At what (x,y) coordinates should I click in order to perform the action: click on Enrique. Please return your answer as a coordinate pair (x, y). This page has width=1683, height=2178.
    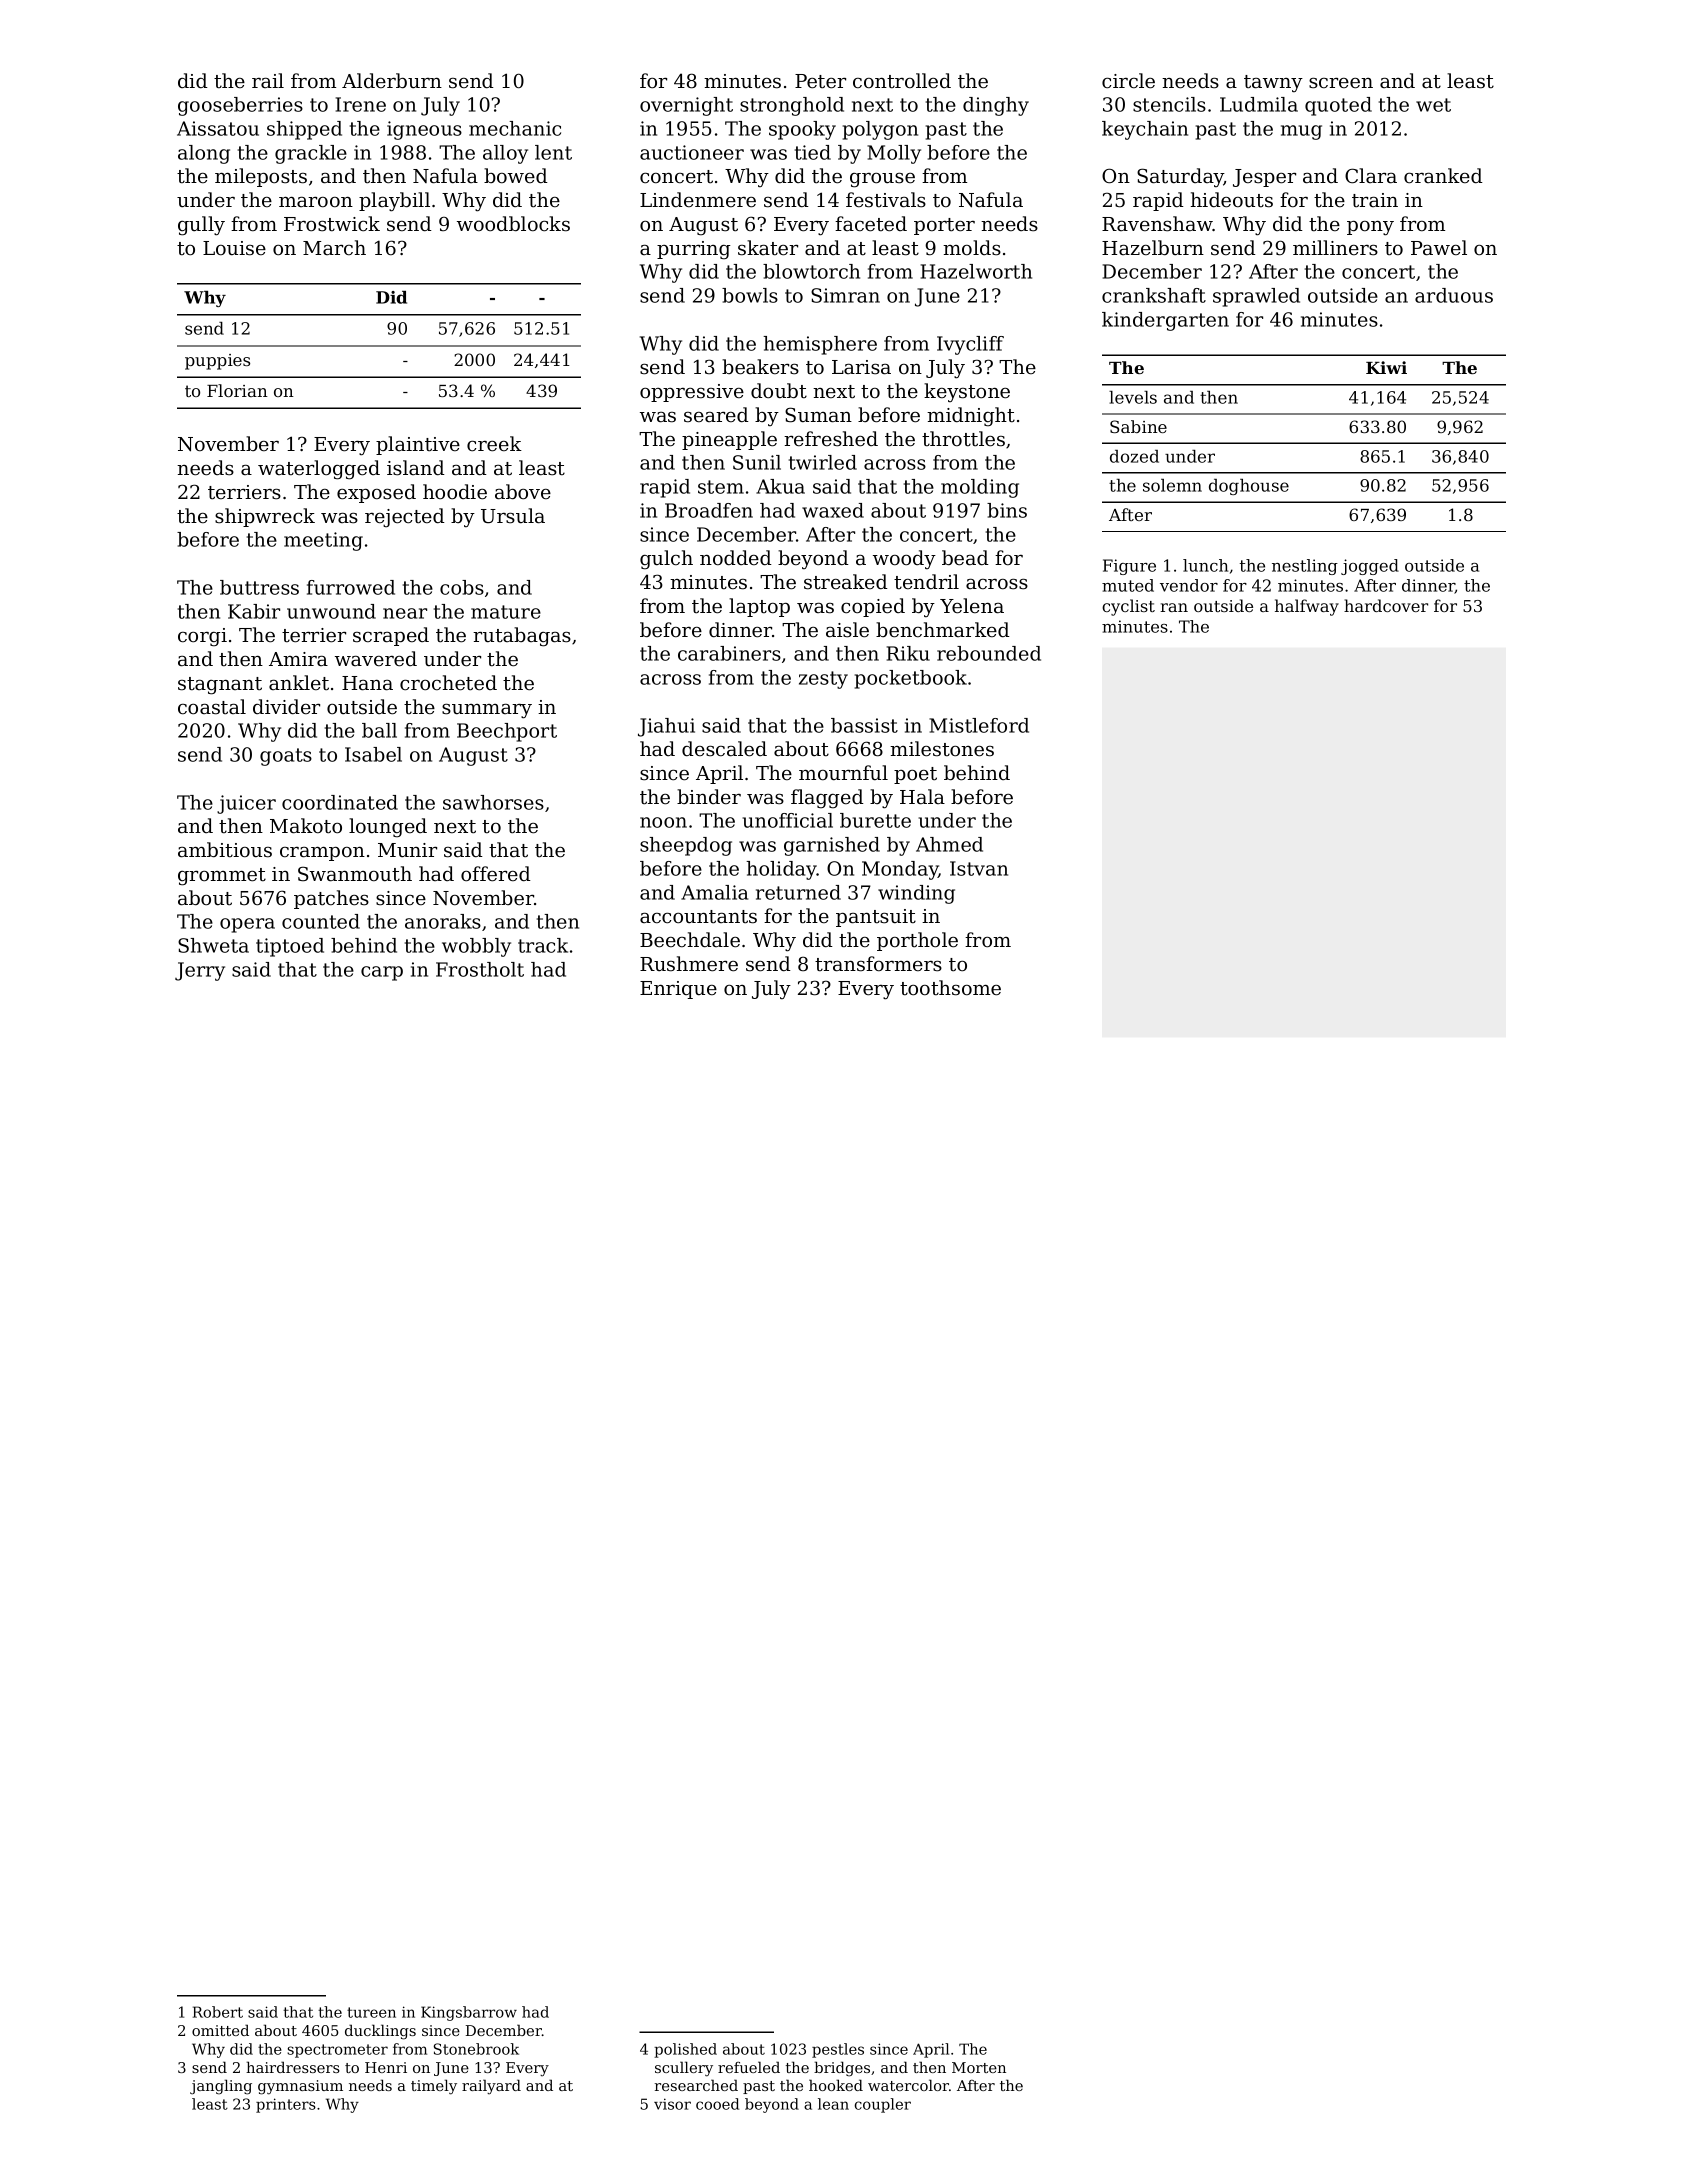
    Looking at the image, I should click on (678, 990).
